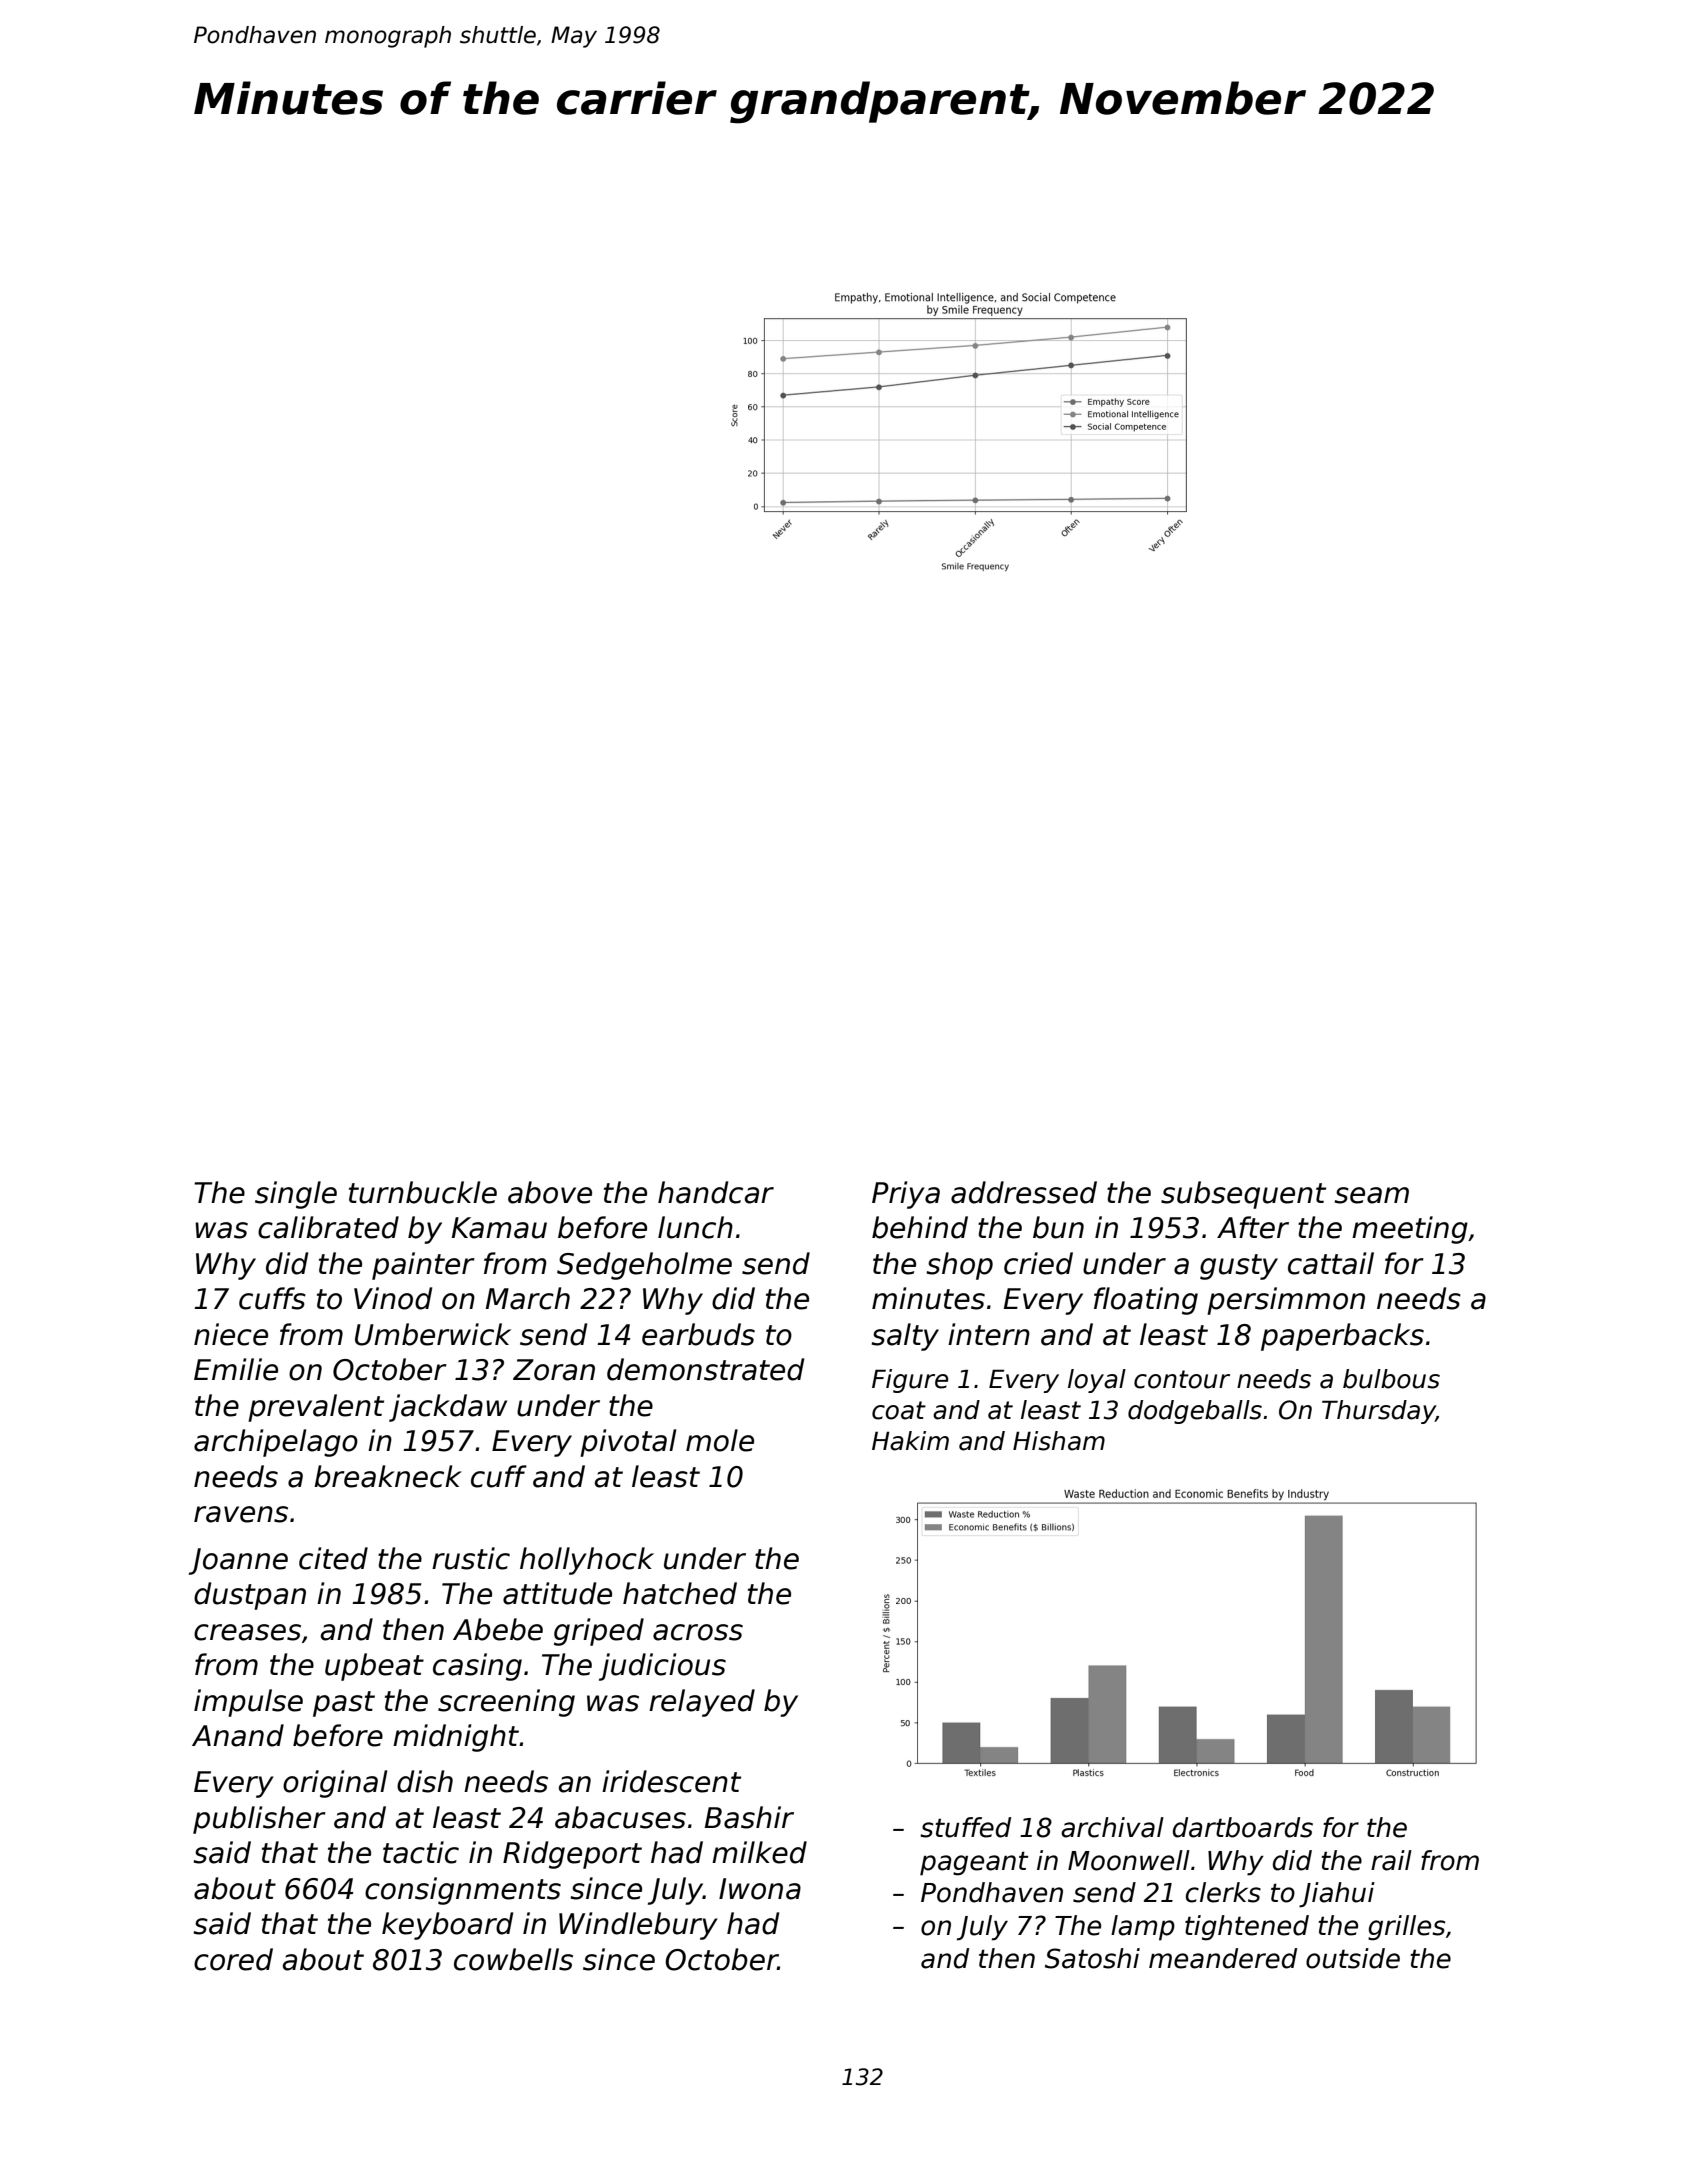  Describe the element at coordinates (1286, 1301) in the screenshot. I see `persimmon` at that location.
